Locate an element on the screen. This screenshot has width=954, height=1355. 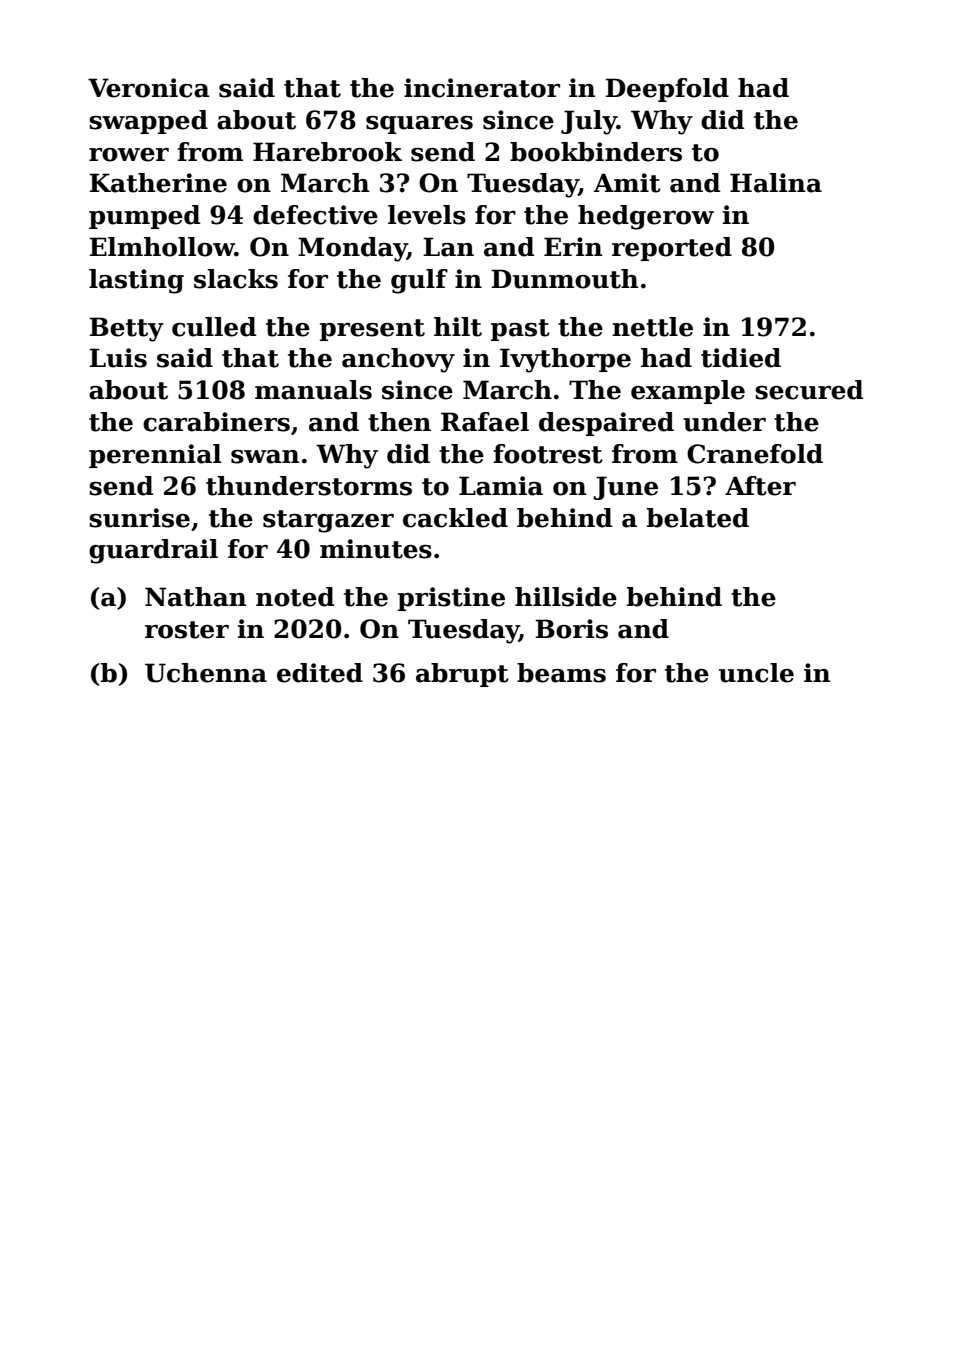
uncle is located at coordinates (756, 673).
